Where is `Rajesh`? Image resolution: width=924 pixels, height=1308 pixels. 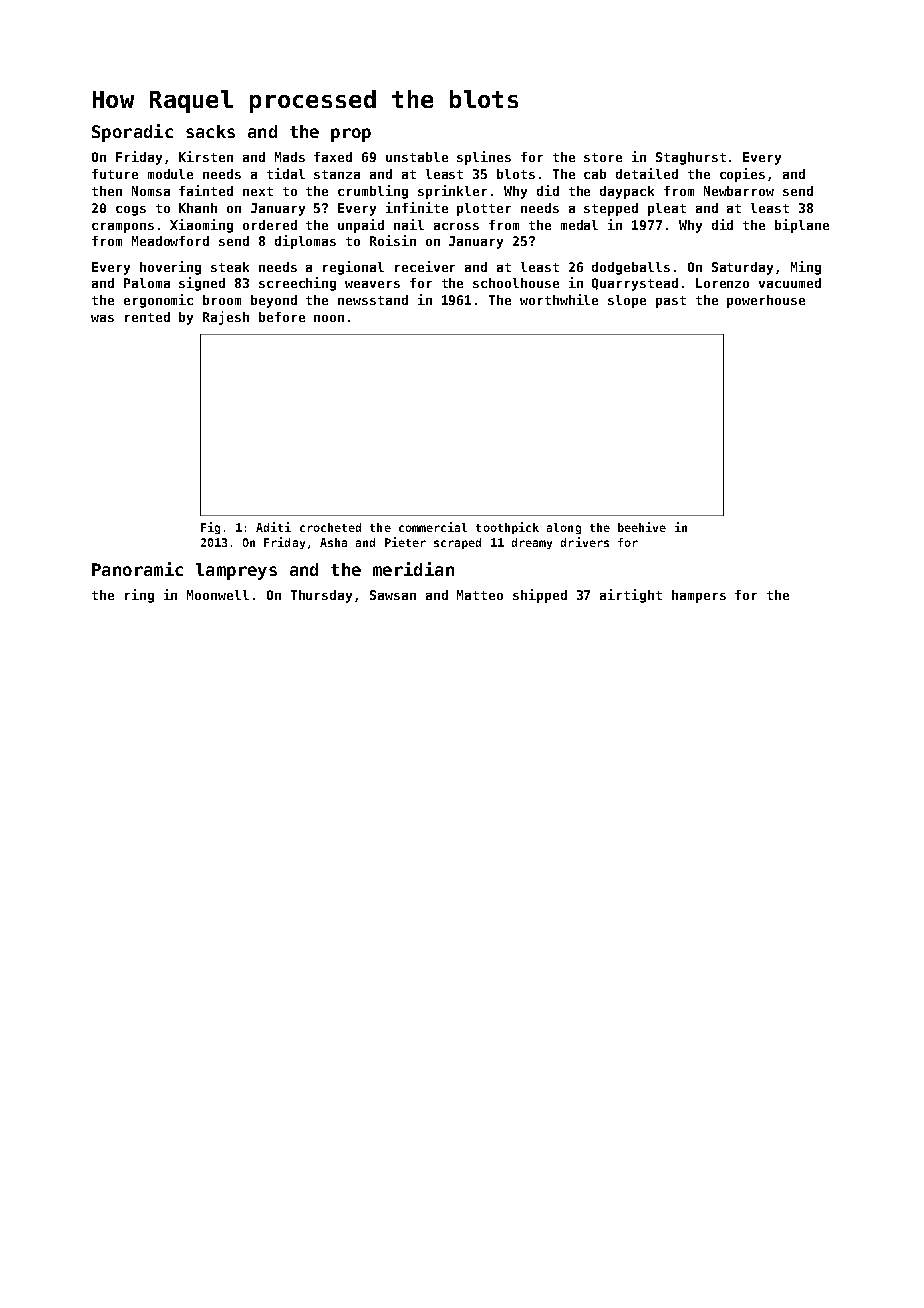 Rajesh is located at coordinates (226, 318).
